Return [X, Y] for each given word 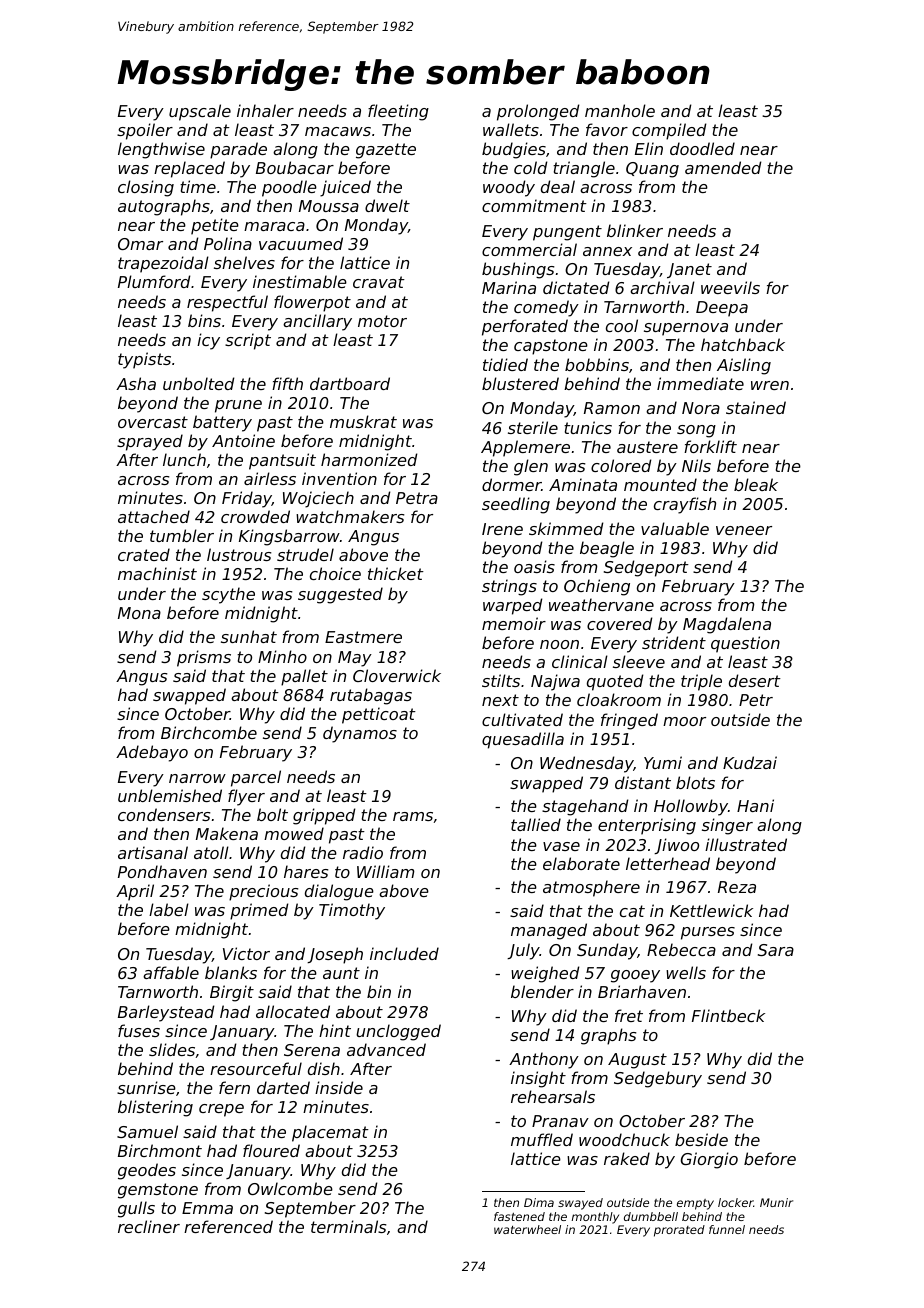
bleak [756, 484]
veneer [744, 530]
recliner [149, 1226]
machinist [157, 573]
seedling [516, 505]
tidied [505, 364]
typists [144, 360]
